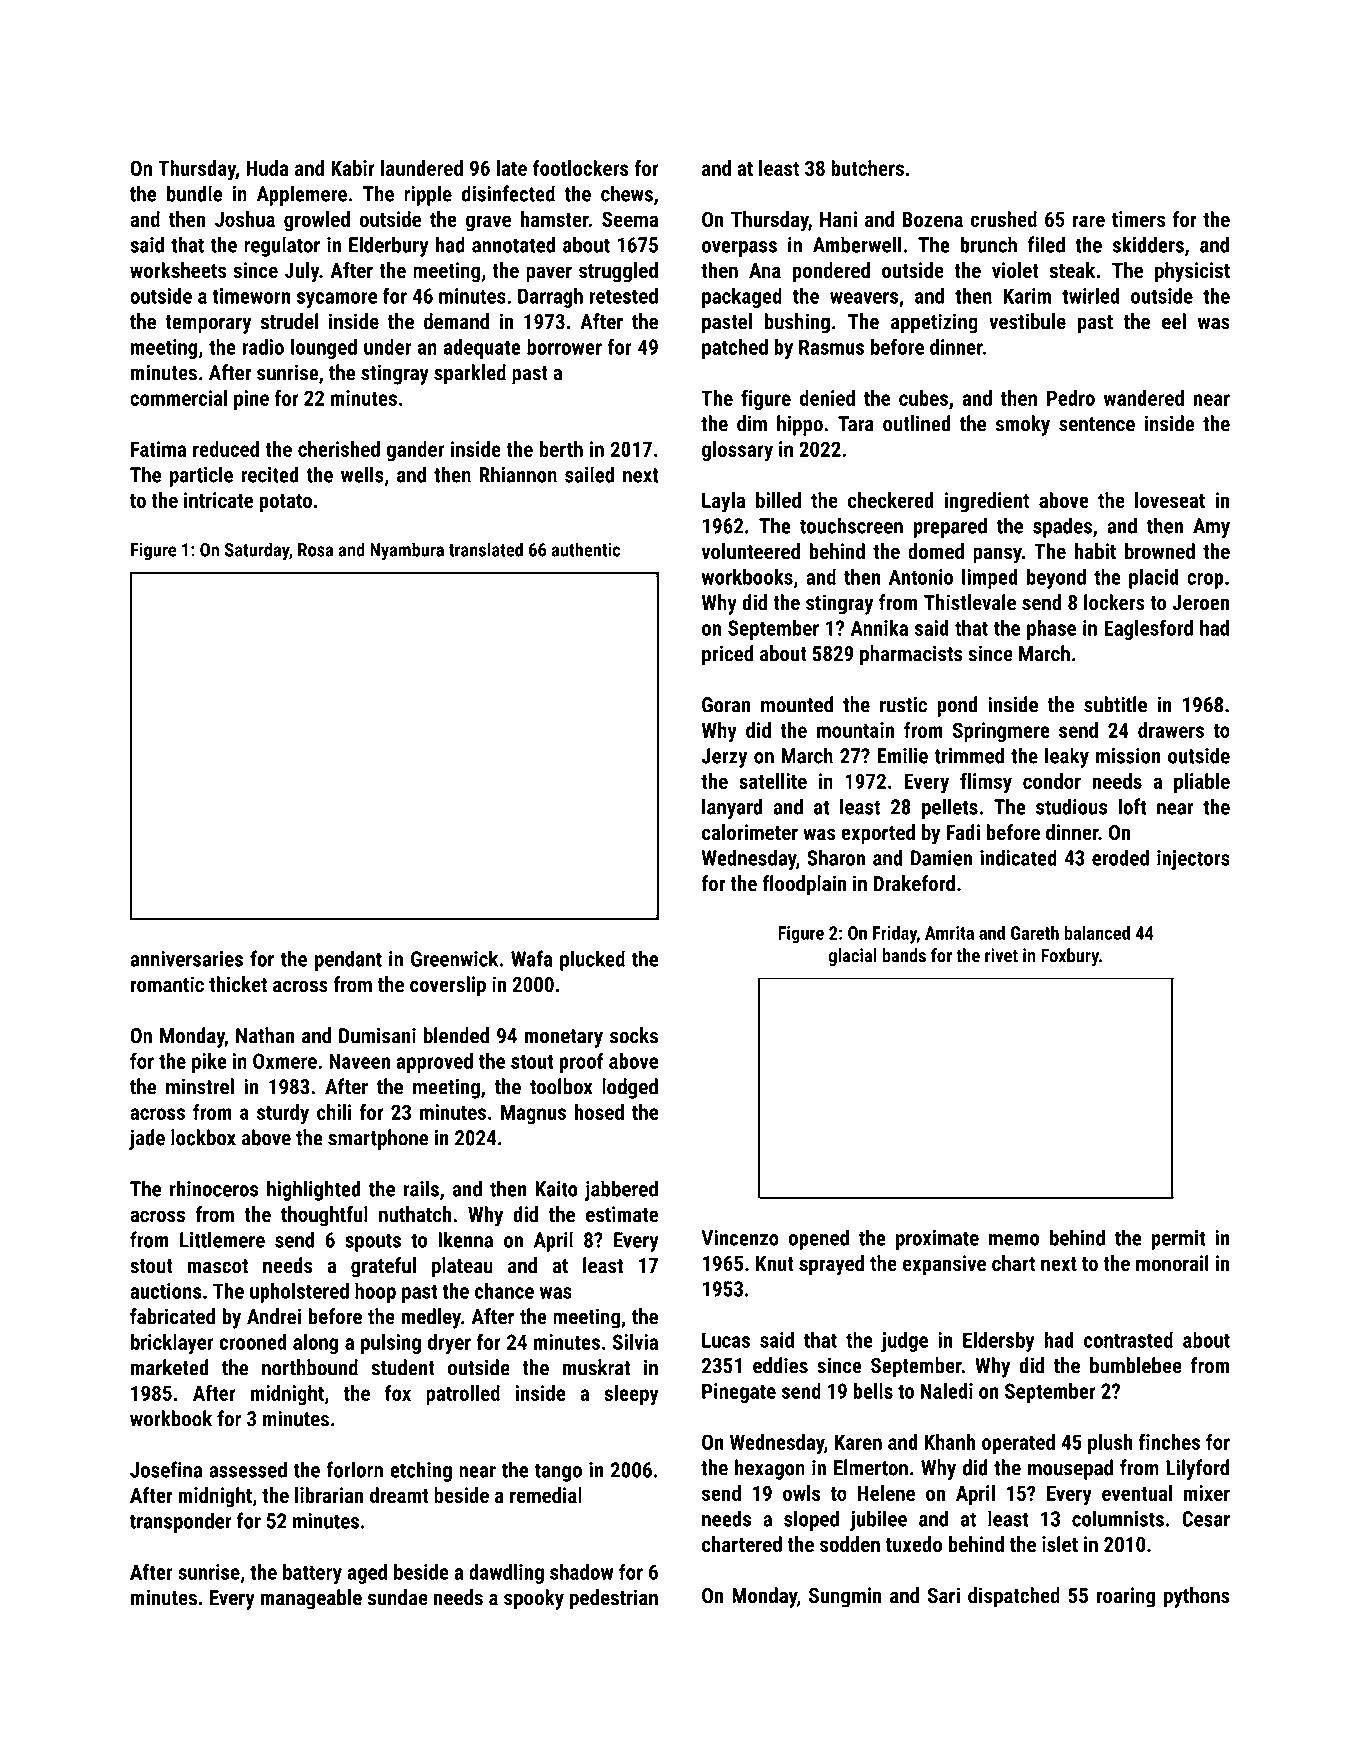  I want to click on Josefina, so click(166, 1469).
